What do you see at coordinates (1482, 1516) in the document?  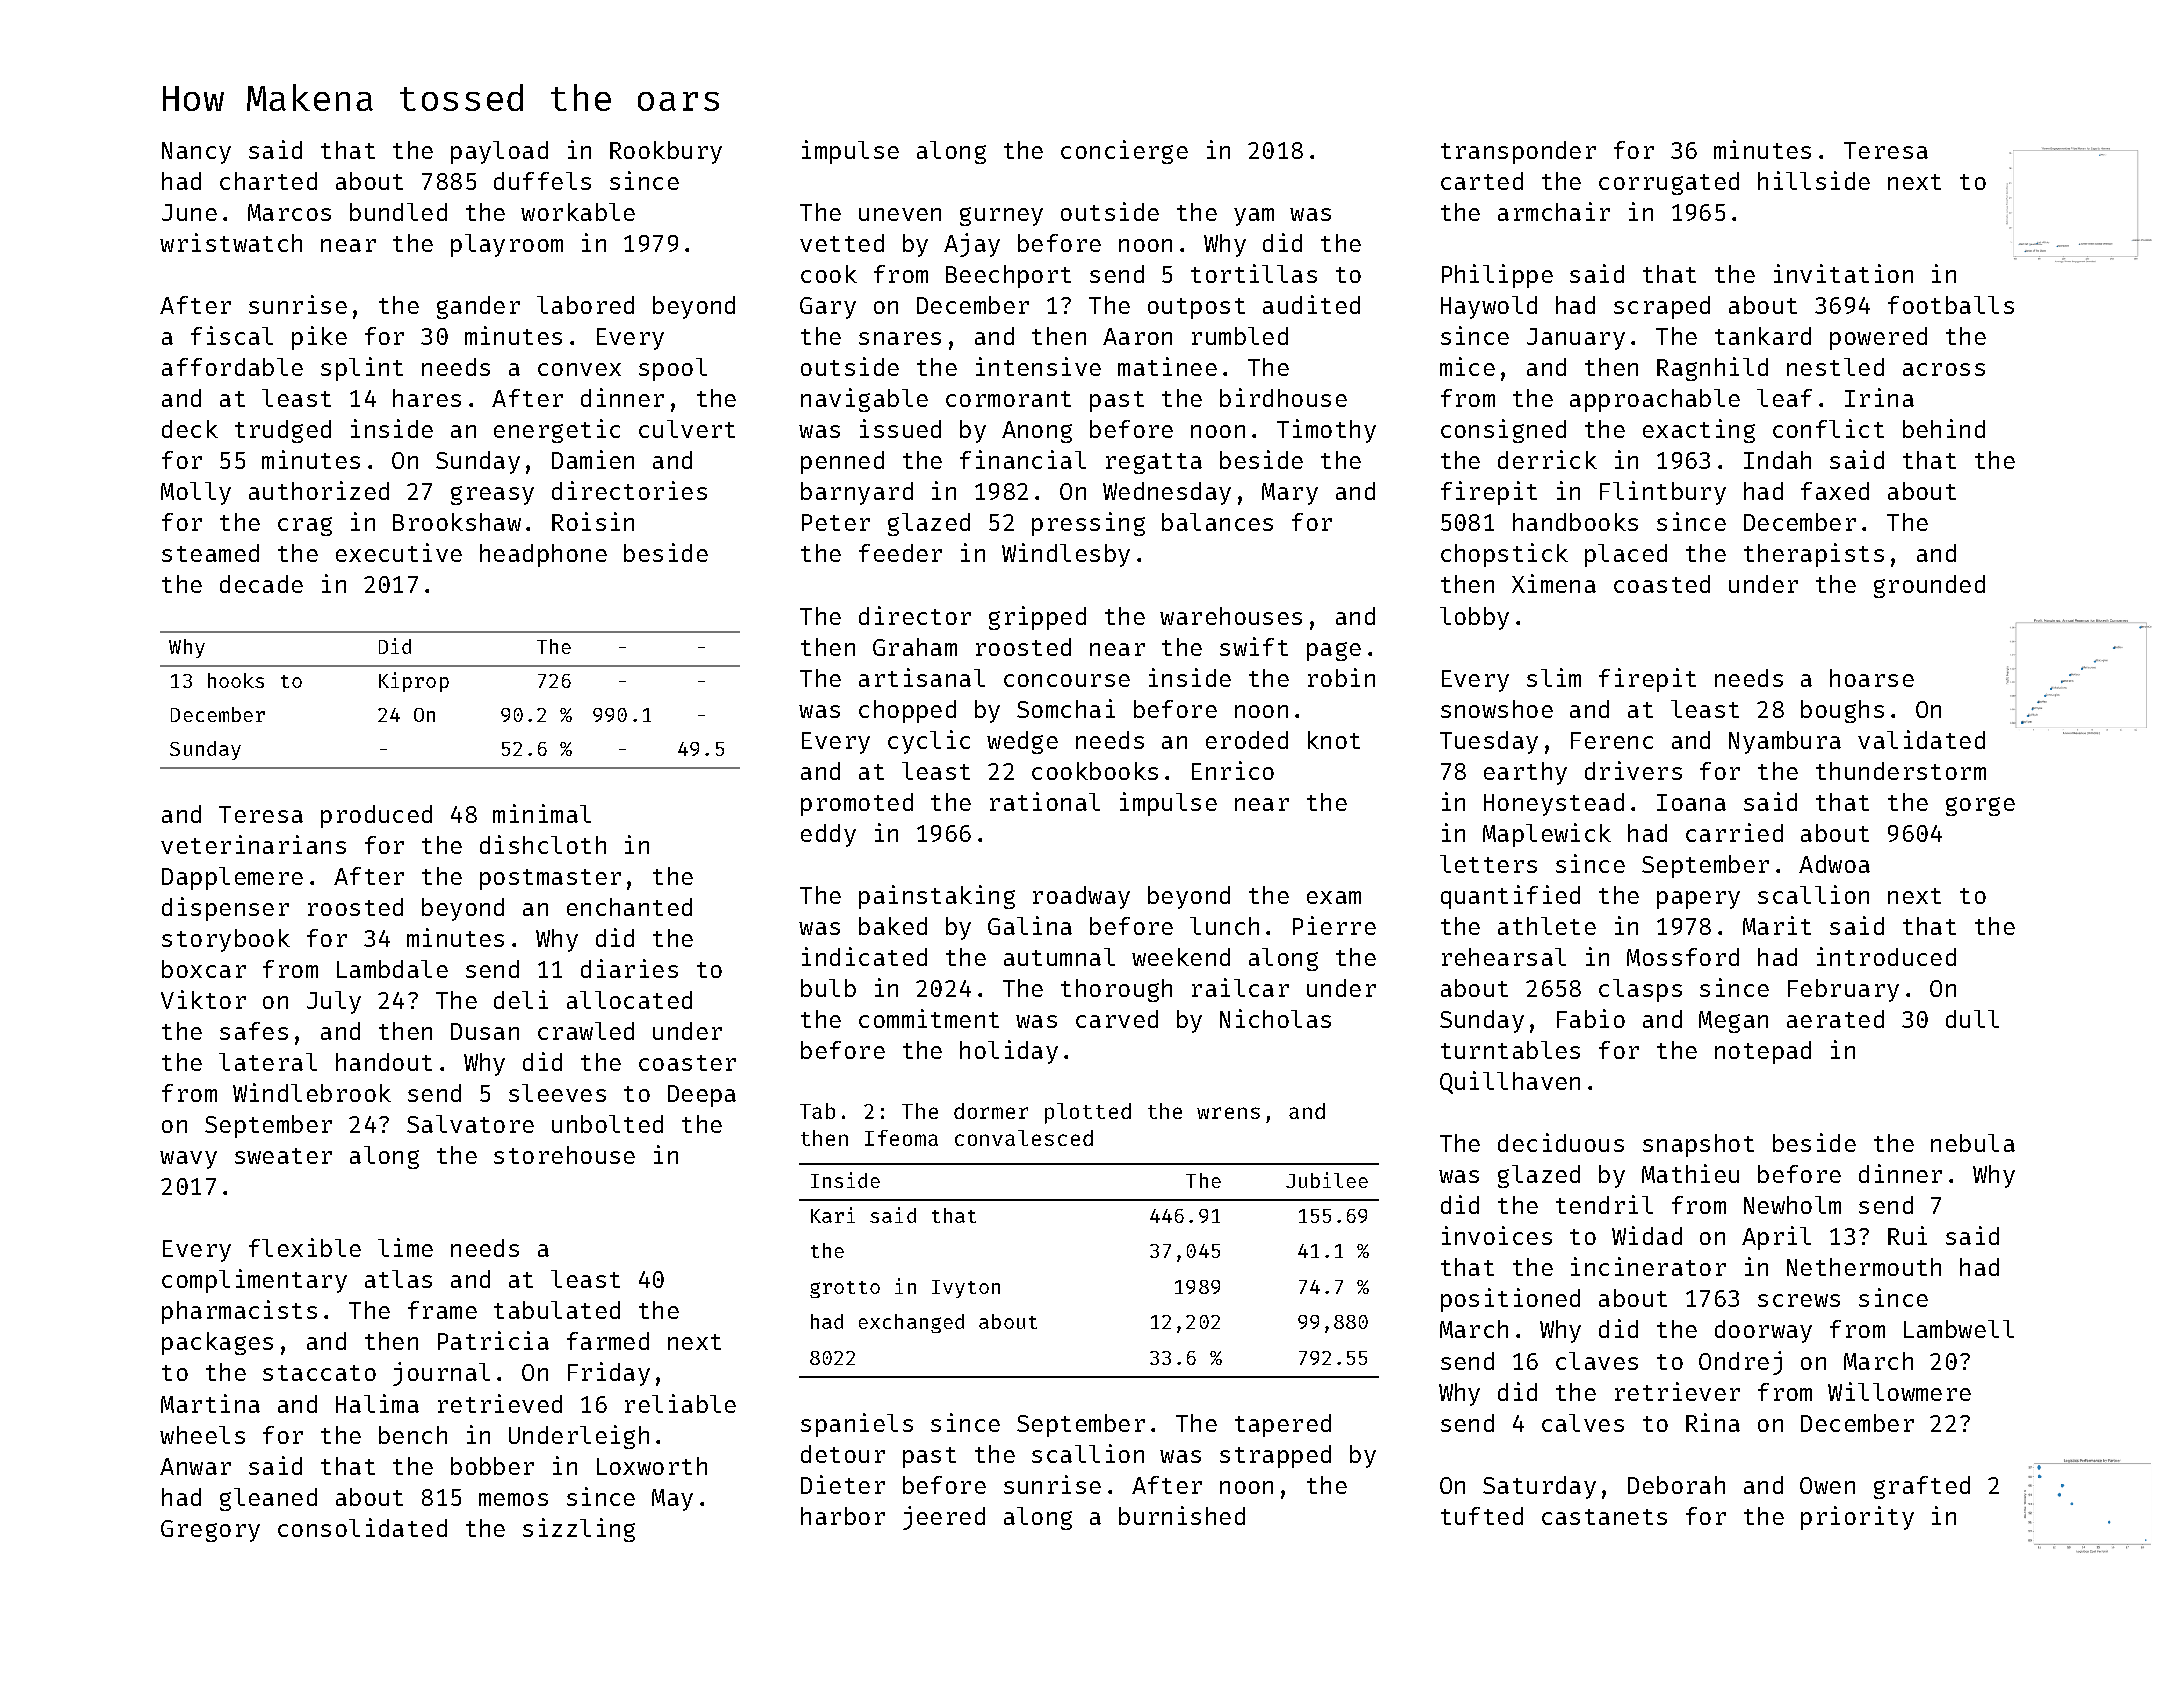 I see `tufted` at bounding box center [1482, 1516].
